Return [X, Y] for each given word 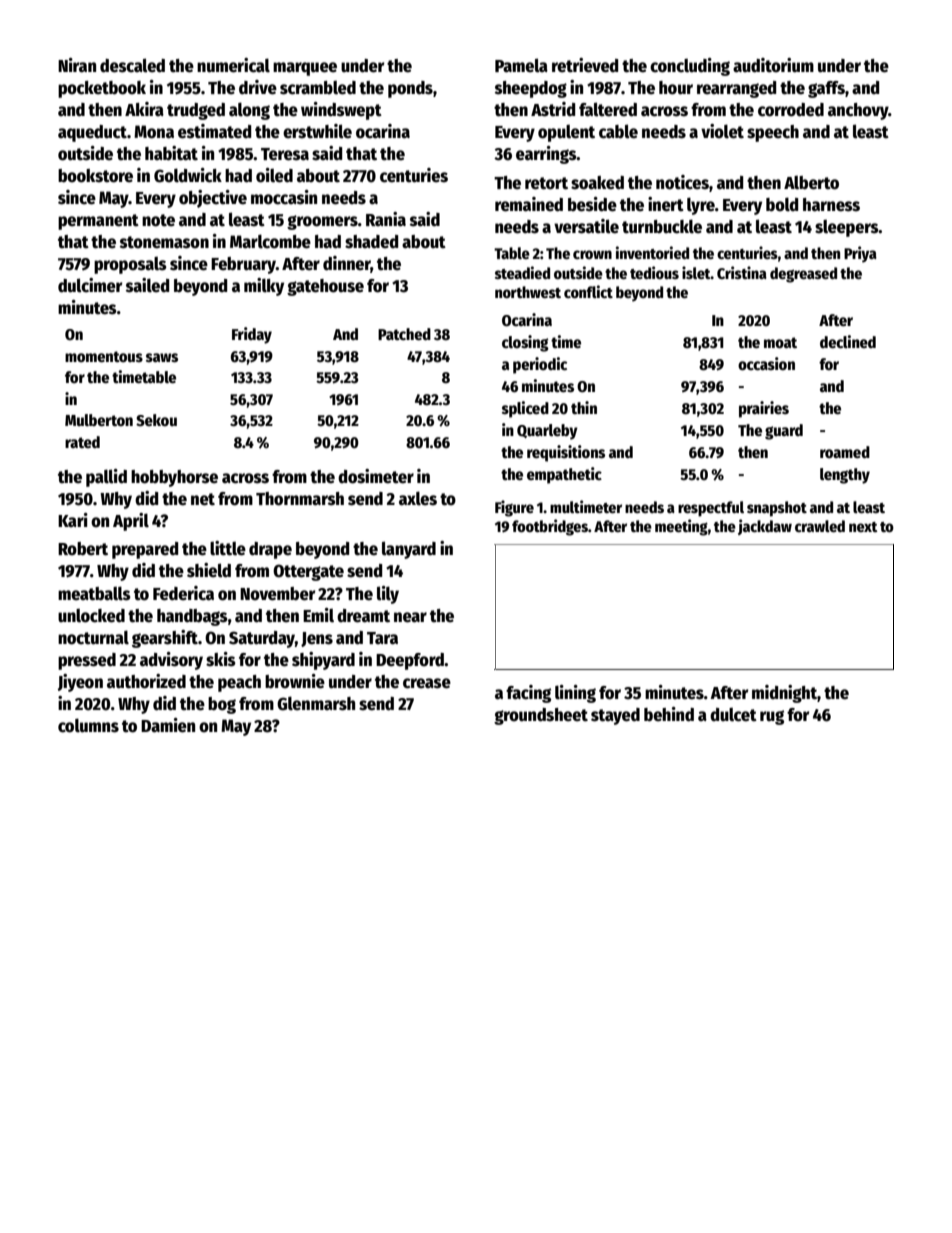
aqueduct [92, 133]
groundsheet [541, 716]
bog [222, 705]
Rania [386, 219]
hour [676, 88]
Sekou [156, 420]
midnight [784, 694]
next [863, 527]
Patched [404, 334]
